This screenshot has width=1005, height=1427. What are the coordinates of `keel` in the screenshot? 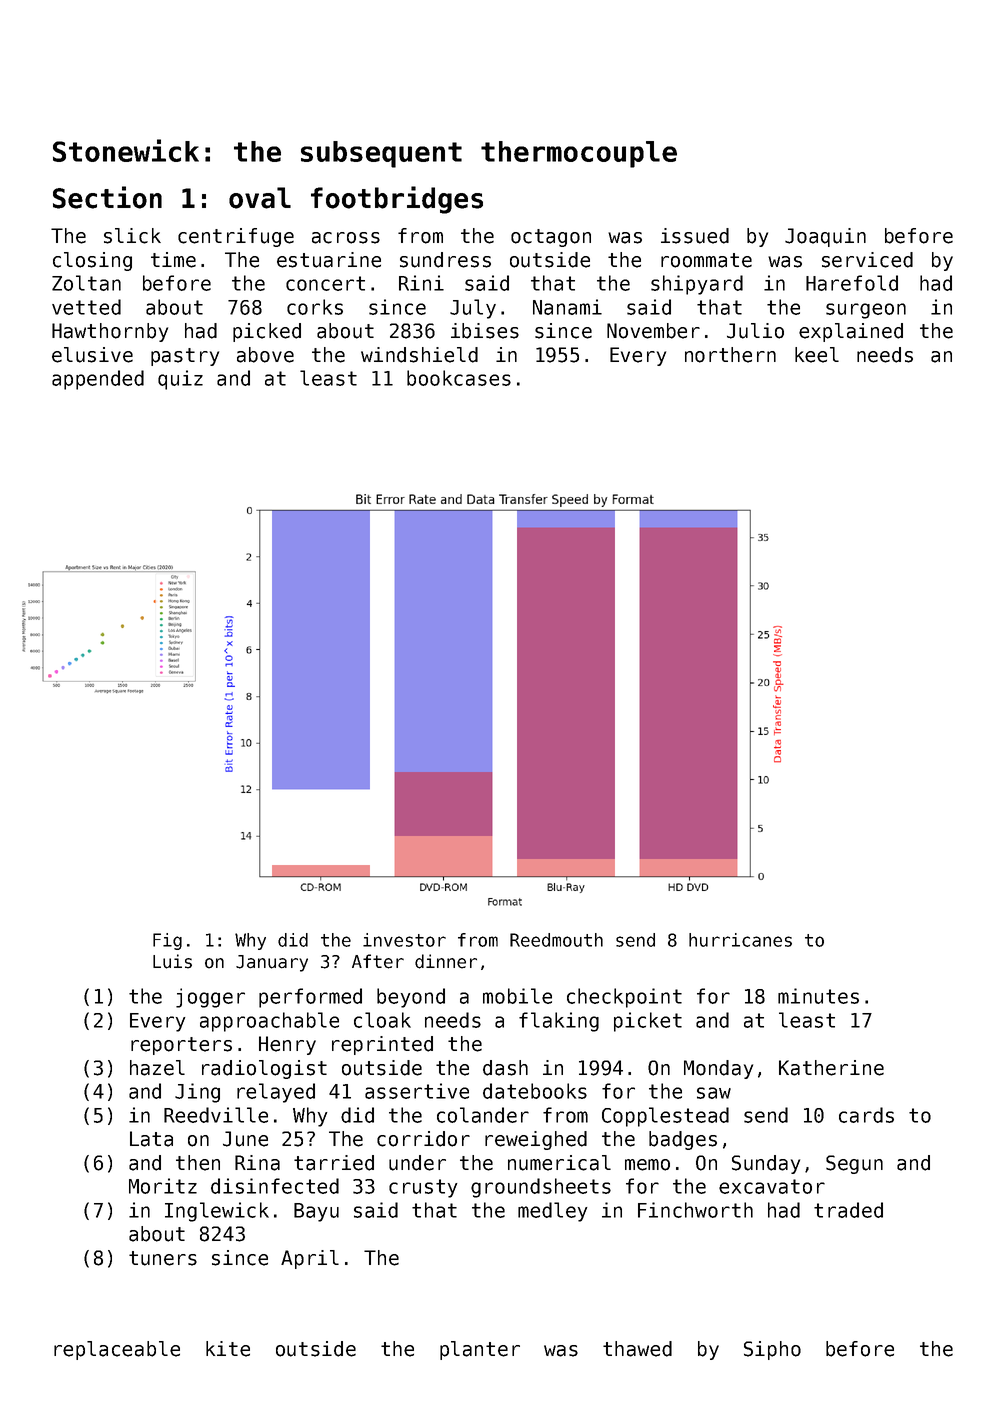 It's located at (817, 355).
